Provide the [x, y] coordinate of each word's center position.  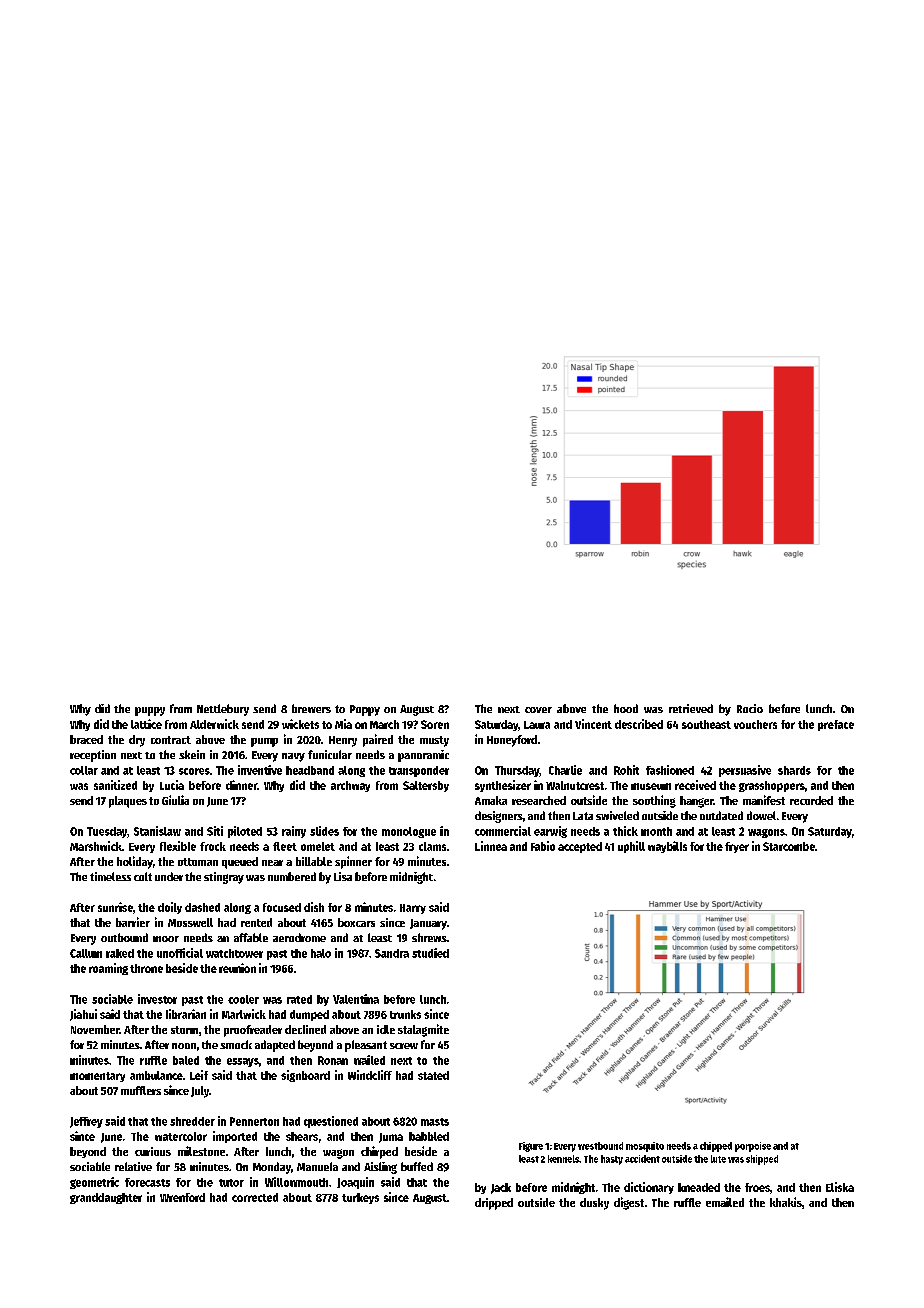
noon [184, 1046]
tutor [231, 1183]
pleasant [366, 1046]
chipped [716, 1147]
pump [264, 742]
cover [538, 710]
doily [170, 908]
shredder [192, 1121]
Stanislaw [157, 831]
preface [836, 725]
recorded [811, 800]
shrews [429, 937]
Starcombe [789, 846]
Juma [391, 1138]
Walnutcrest [575, 785]
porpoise [753, 1147]
